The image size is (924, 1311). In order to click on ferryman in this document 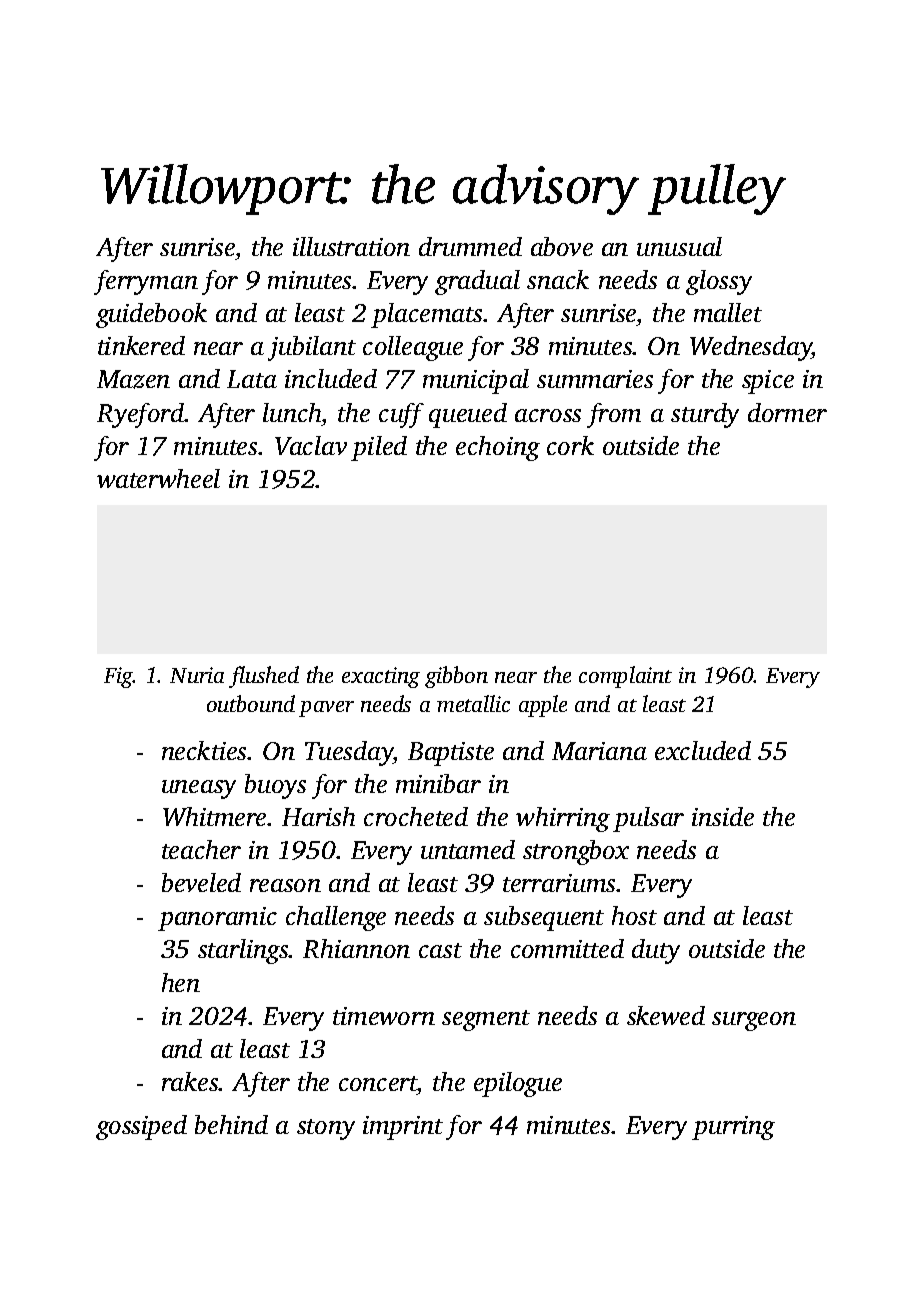, I will do `click(146, 282)`.
